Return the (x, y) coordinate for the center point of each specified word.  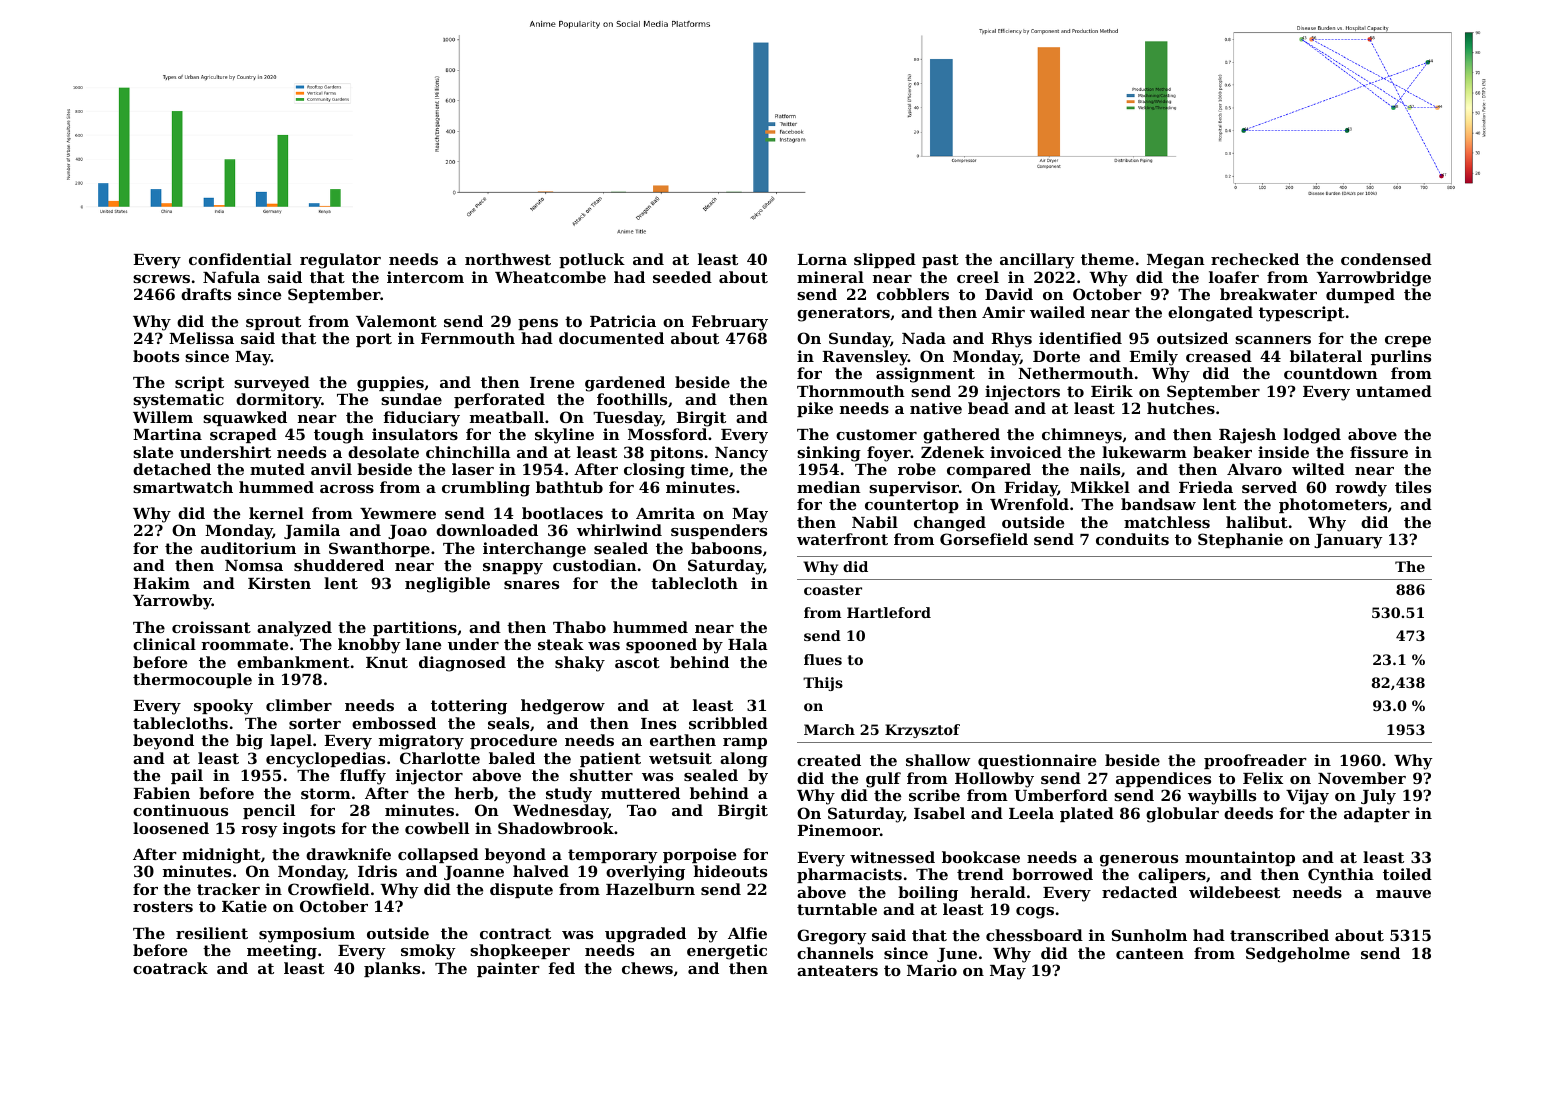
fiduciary (422, 419)
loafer (1234, 277)
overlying (645, 873)
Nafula (231, 277)
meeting (282, 952)
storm (326, 793)
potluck (592, 260)
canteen (1150, 953)
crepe (1408, 341)
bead (988, 408)
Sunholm (1149, 935)
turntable (837, 909)
